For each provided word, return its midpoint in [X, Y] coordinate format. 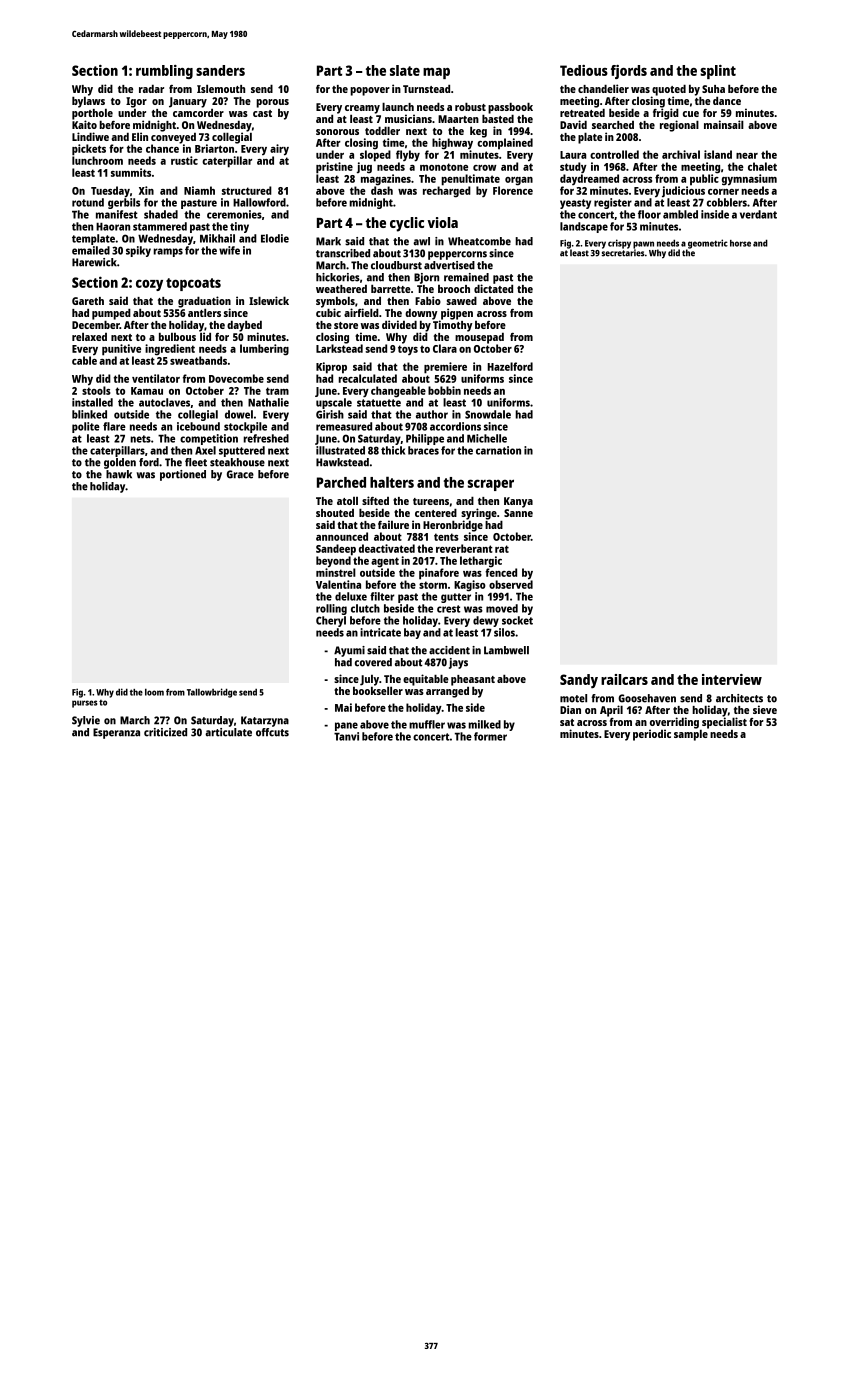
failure [393, 524]
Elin [140, 136]
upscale [334, 403]
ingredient [170, 350]
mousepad [479, 338]
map [436, 73]
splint [718, 72]
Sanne [518, 513]
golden [120, 463]
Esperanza [116, 733]
